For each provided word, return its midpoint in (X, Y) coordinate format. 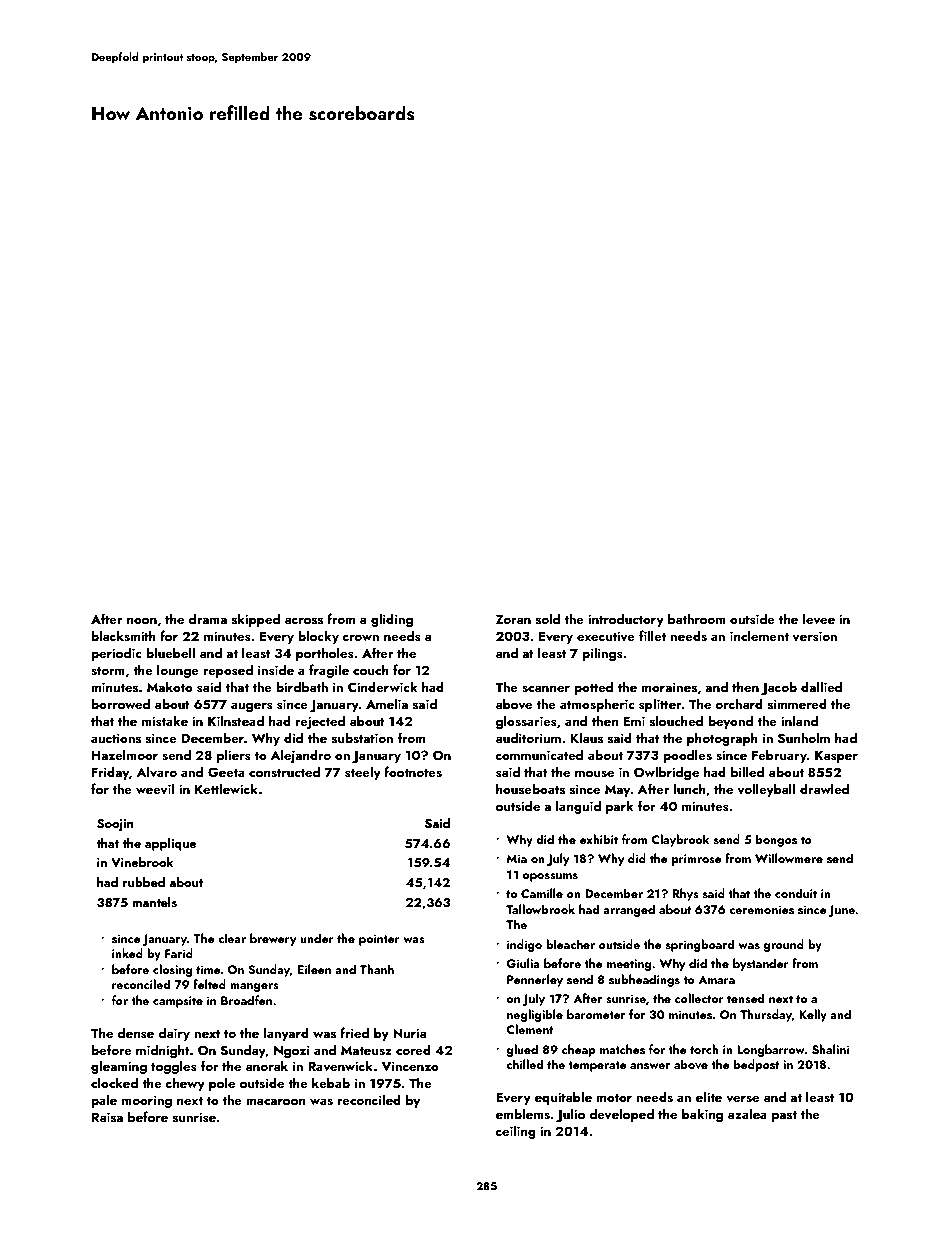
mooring (147, 1101)
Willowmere (789, 858)
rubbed (144, 882)
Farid (179, 953)
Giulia (523, 963)
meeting (629, 965)
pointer (379, 940)
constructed (284, 771)
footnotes (413, 771)
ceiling (516, 1132)
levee (819, 618)
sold (548, 618)
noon (142, 621)
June (841, 911)
